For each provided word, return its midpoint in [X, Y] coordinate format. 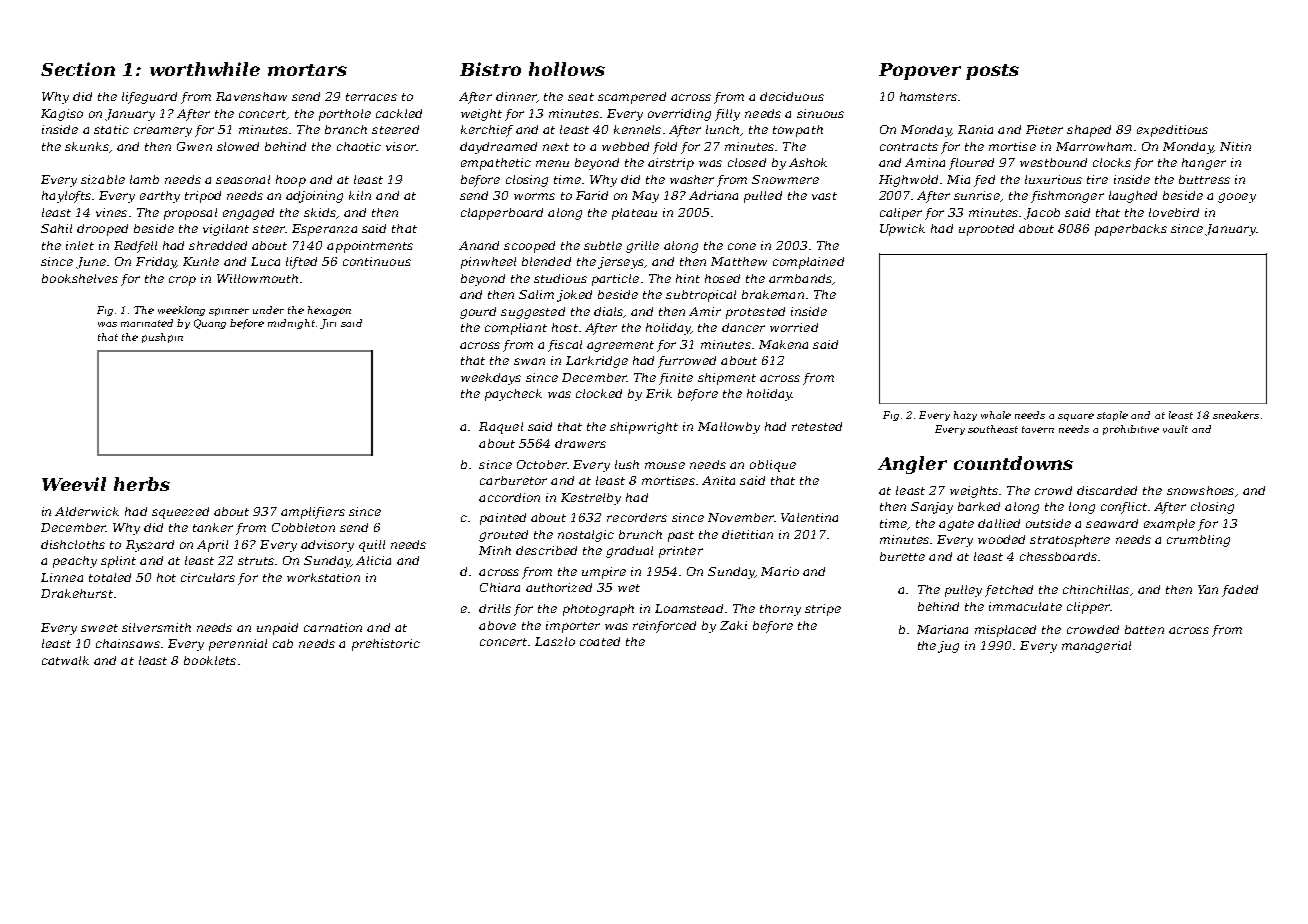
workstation [323, 577]
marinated [147, 323]
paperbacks [1131, 230]
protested [755, 313]
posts [992, 72]
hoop [291, 181]
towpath [798, 131]
